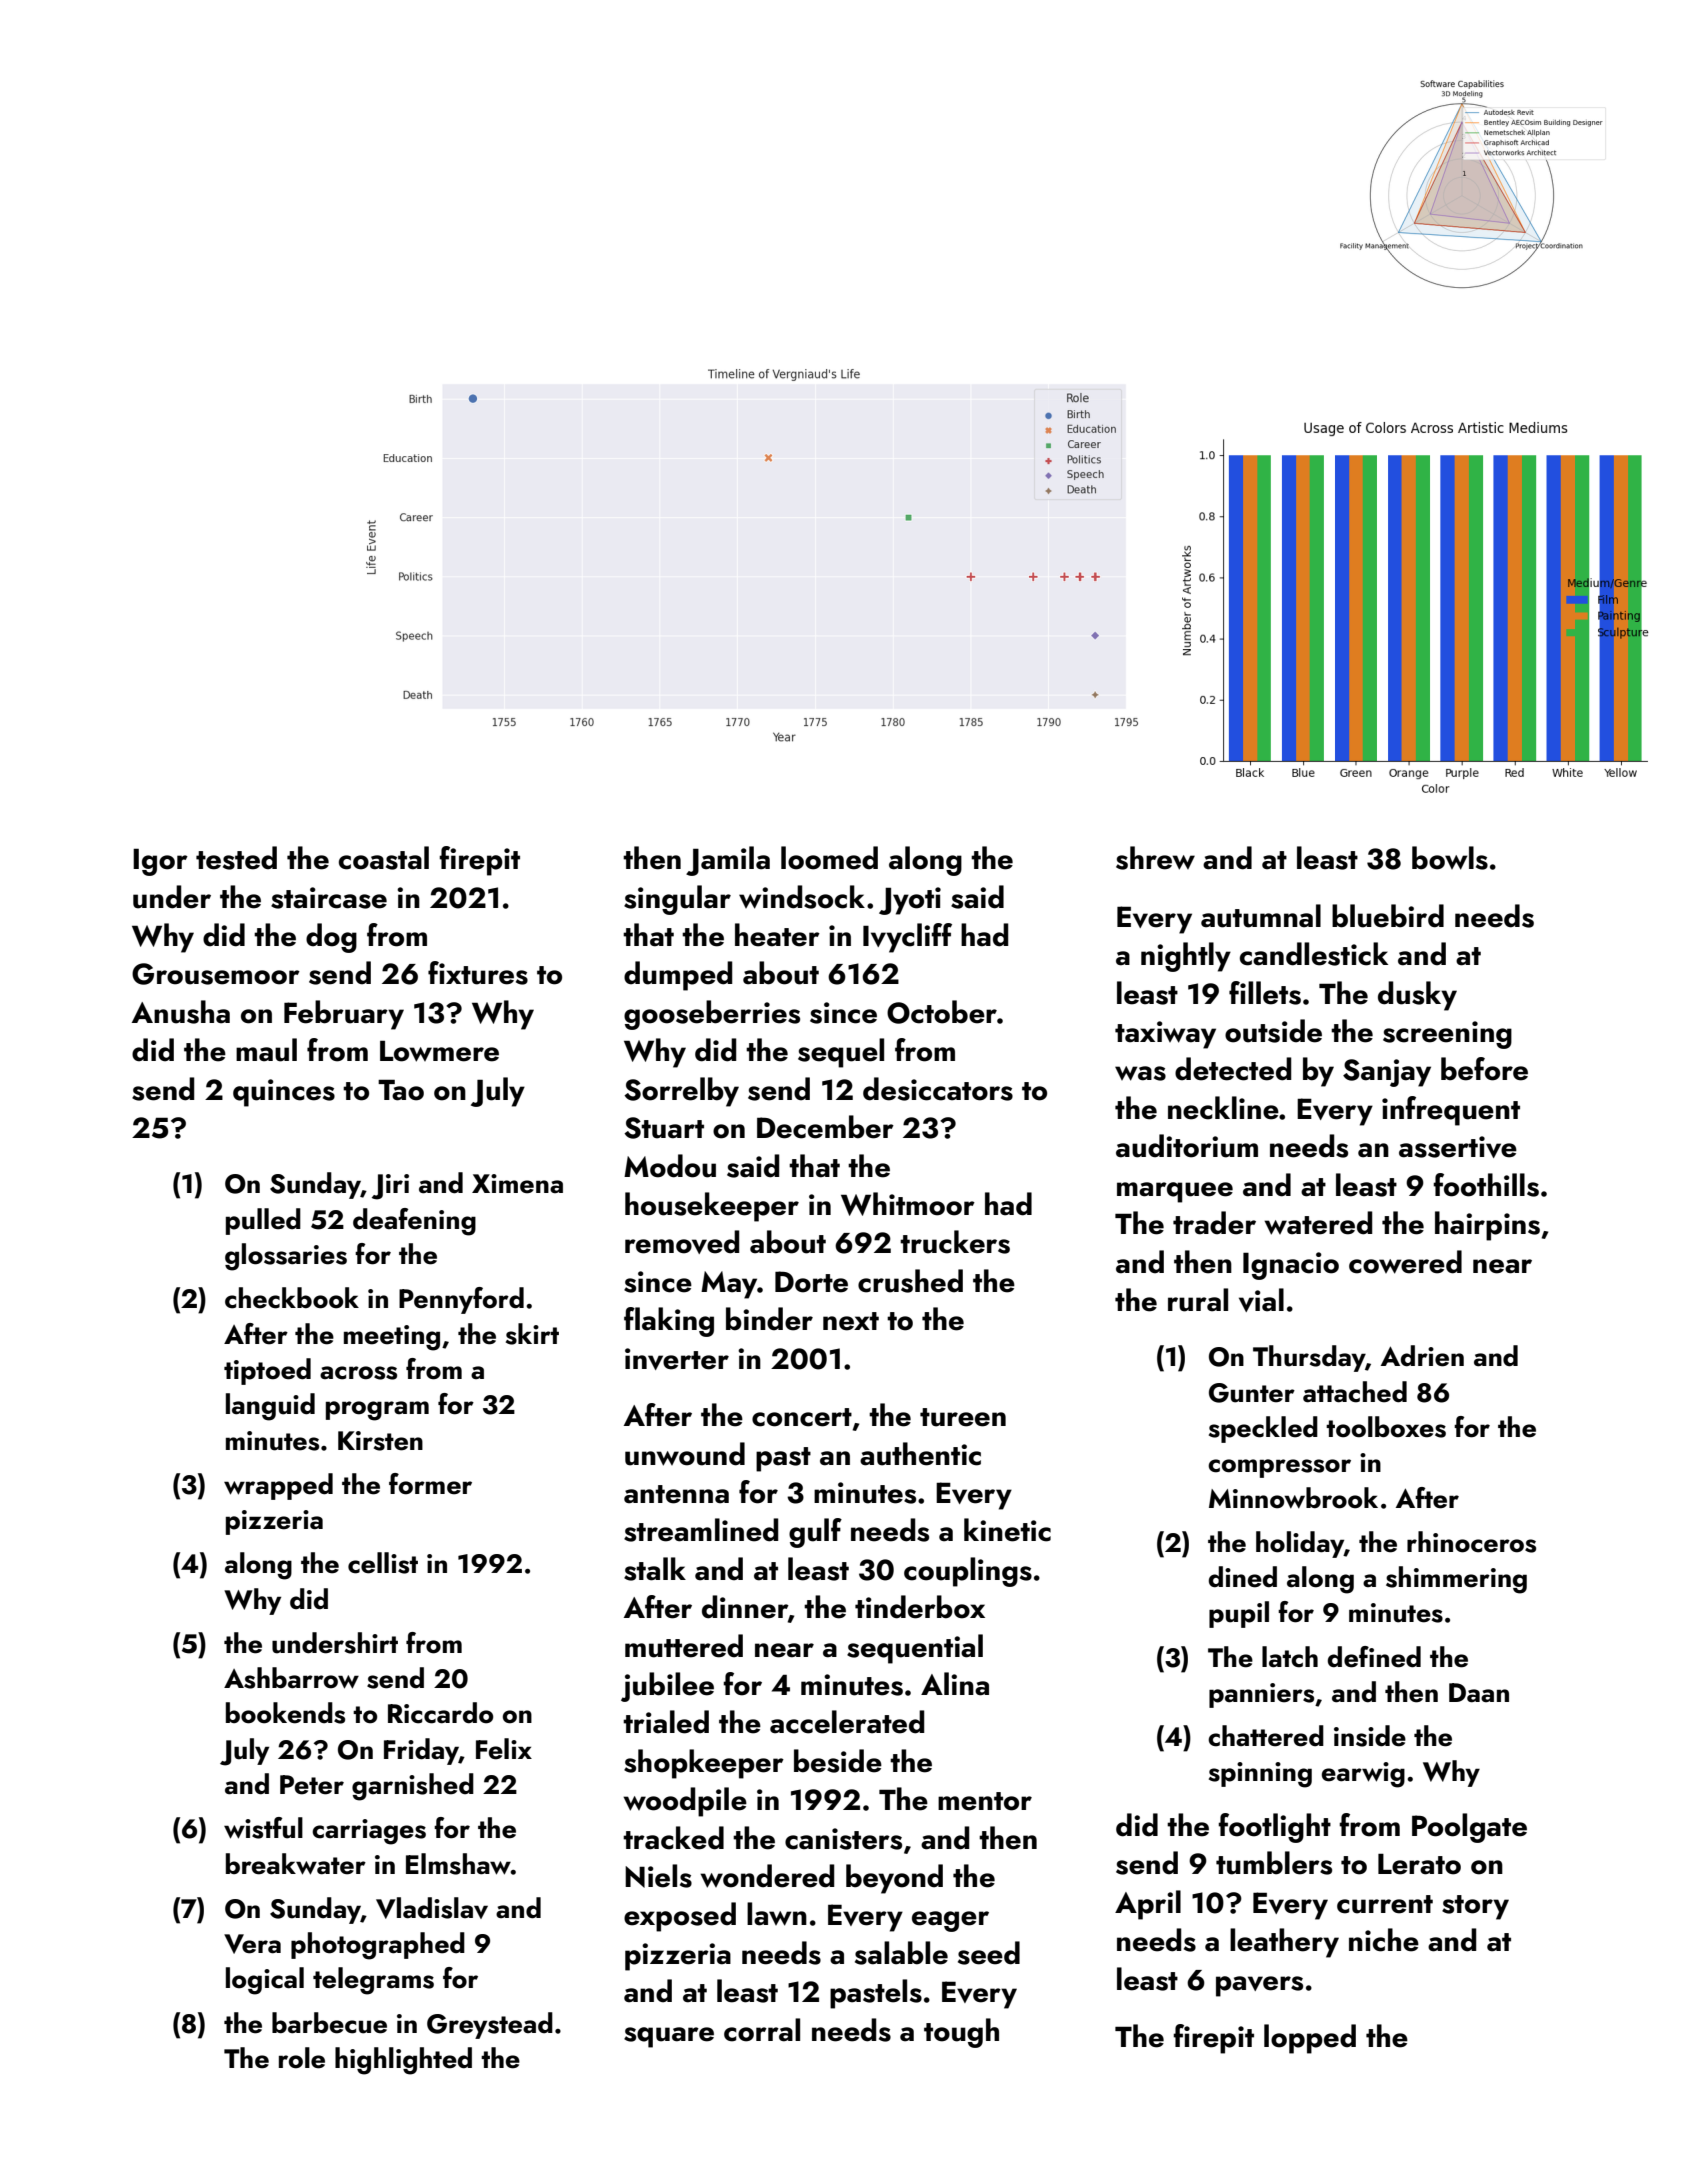  What do you see at coordinates (955, 1684) in the image?
I see `Alina` at bounding box center [955, 1684].
